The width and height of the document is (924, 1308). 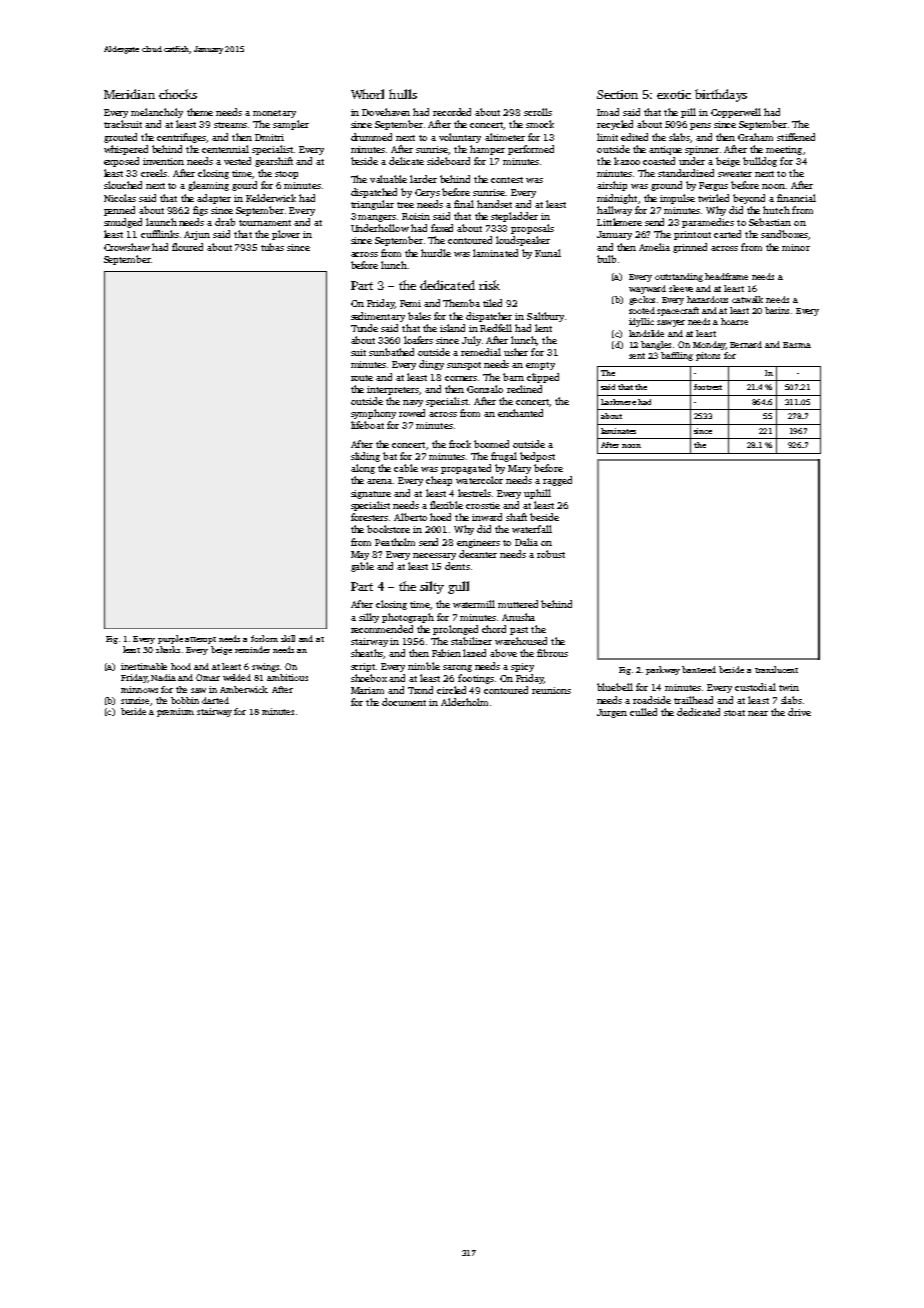 I want to click on bantered, so click(x=699, y=669).
